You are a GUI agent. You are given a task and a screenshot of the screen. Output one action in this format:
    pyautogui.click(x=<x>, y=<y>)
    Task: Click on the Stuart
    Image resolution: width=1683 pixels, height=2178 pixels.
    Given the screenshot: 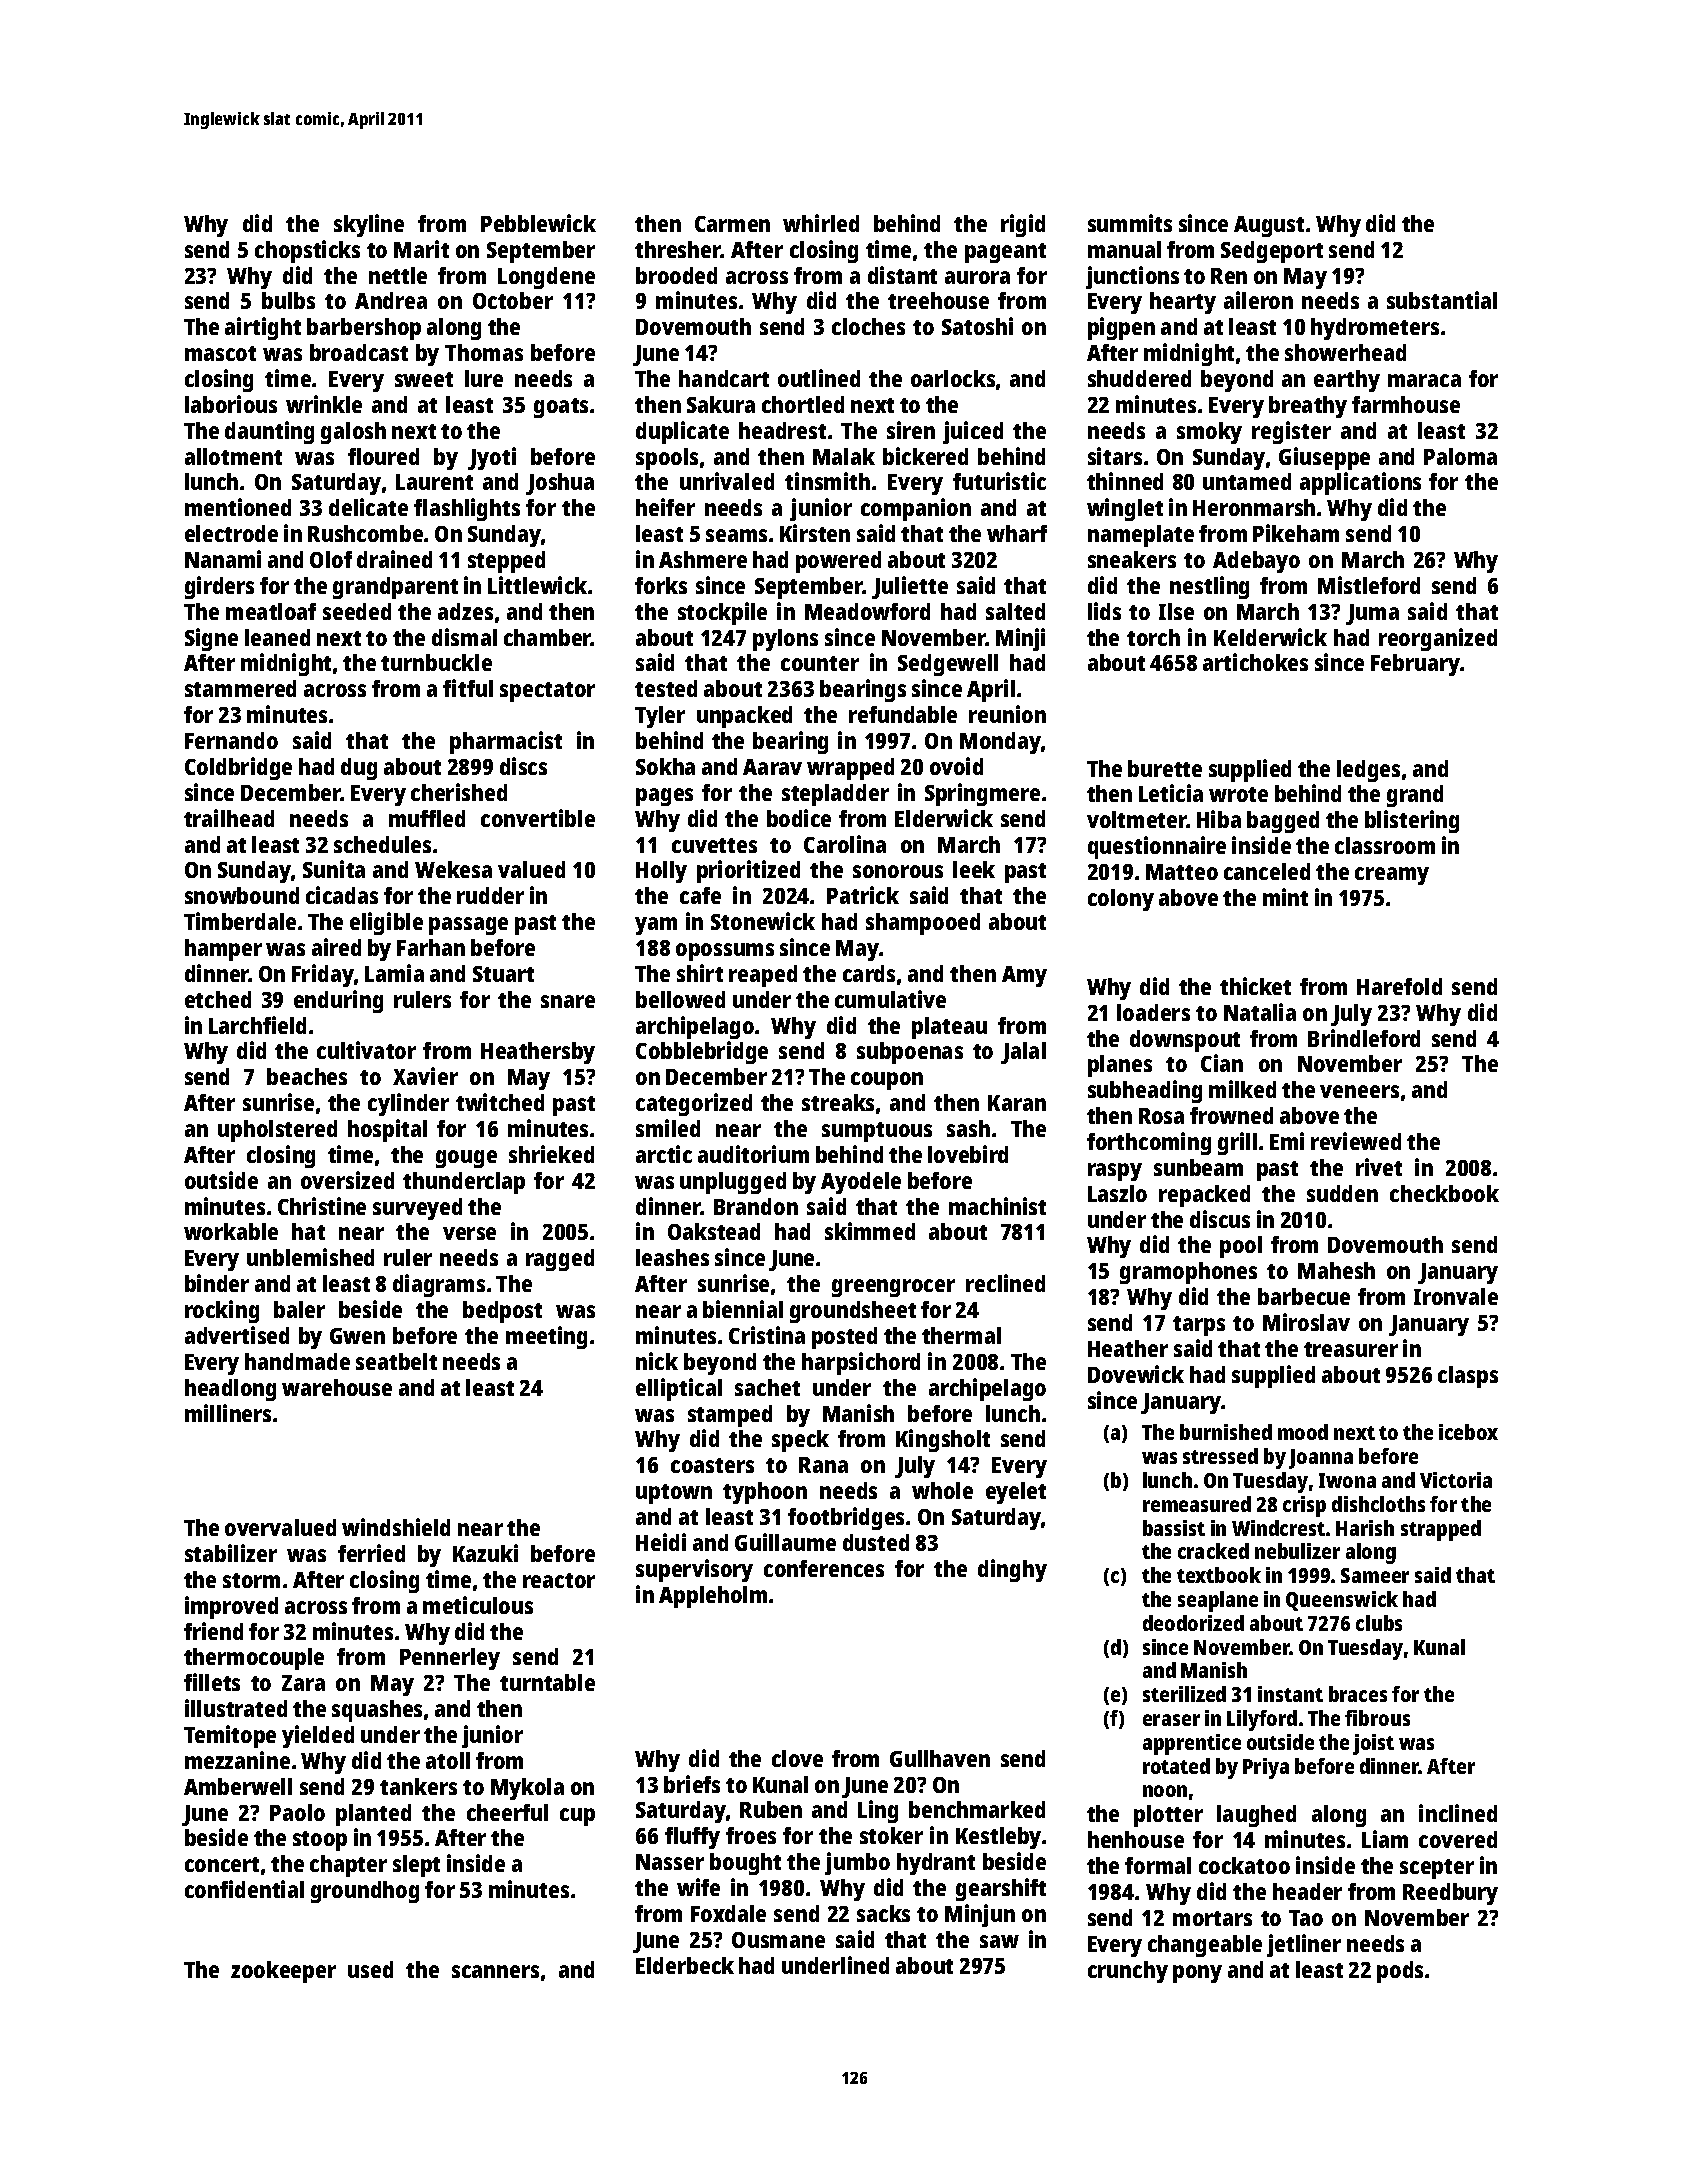 What is the action you would take?
    pyautogui.click(x=503, y=974)
